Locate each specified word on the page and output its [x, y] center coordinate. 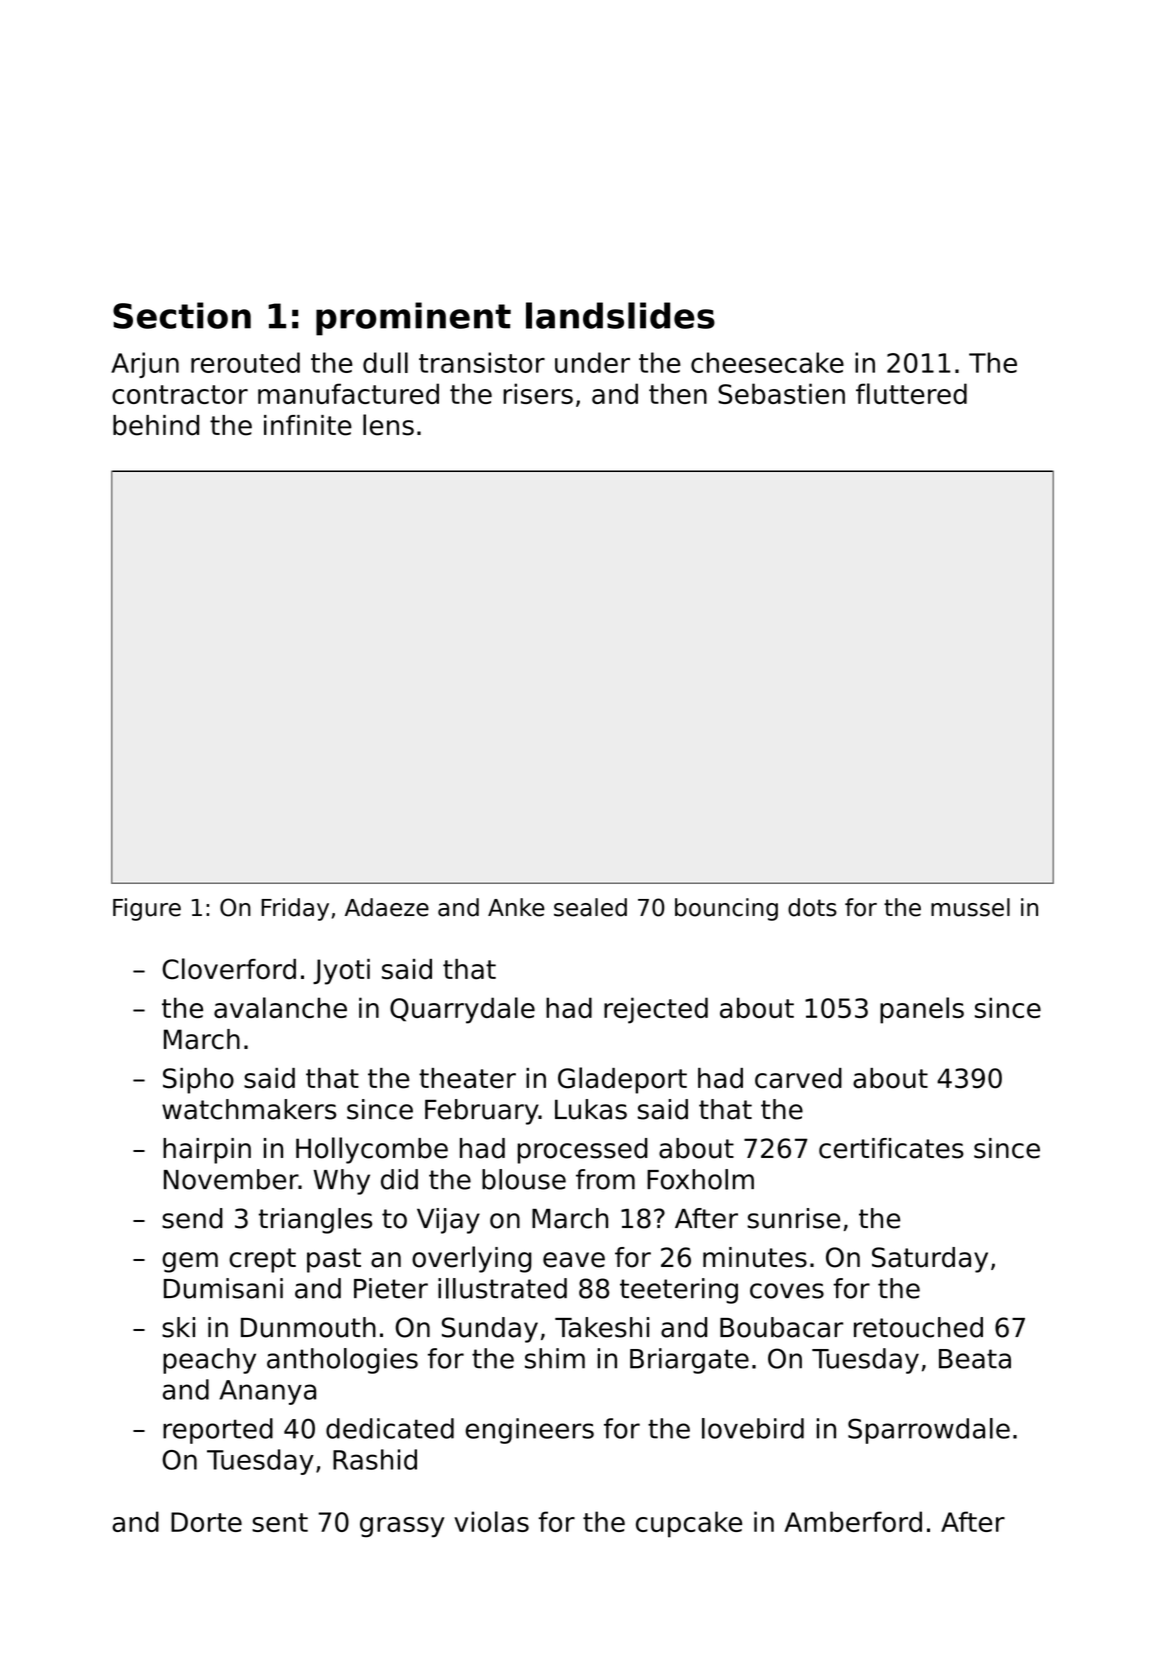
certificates [891, 1148]
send [192, 1218]
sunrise [793, 1218]
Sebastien [781, 393]
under [592, 362]
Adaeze [387, 907]
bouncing [726, 909]
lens [388, 425]
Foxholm [700, 1179]
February [482, 1112]
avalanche [280, 1007]
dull [385, 362]
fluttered [911, 393]
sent [280, 1522]
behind [156, 425]
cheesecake [767, 362]
